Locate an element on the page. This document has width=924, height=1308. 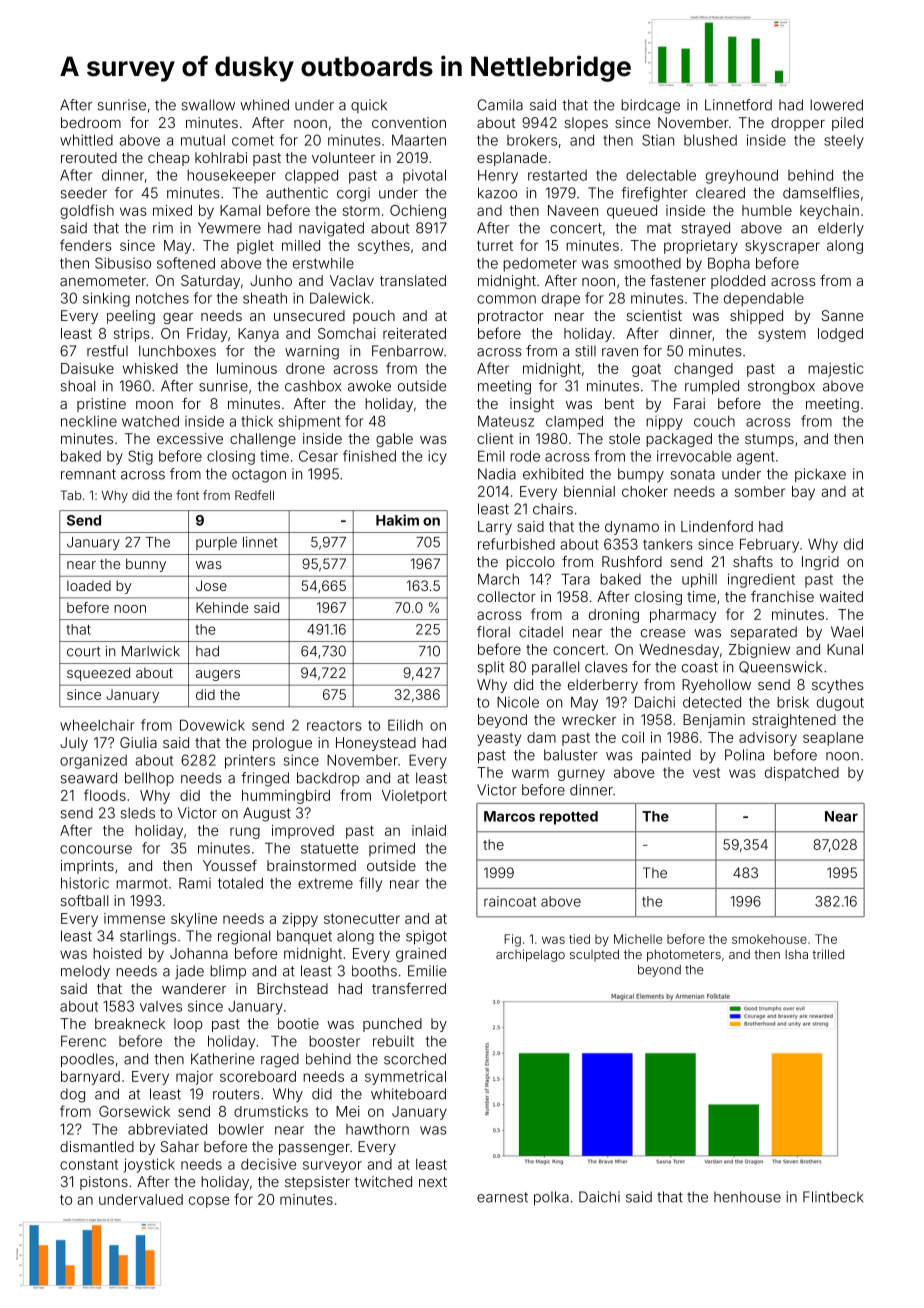
gable is located at coordinates (394, 440).
